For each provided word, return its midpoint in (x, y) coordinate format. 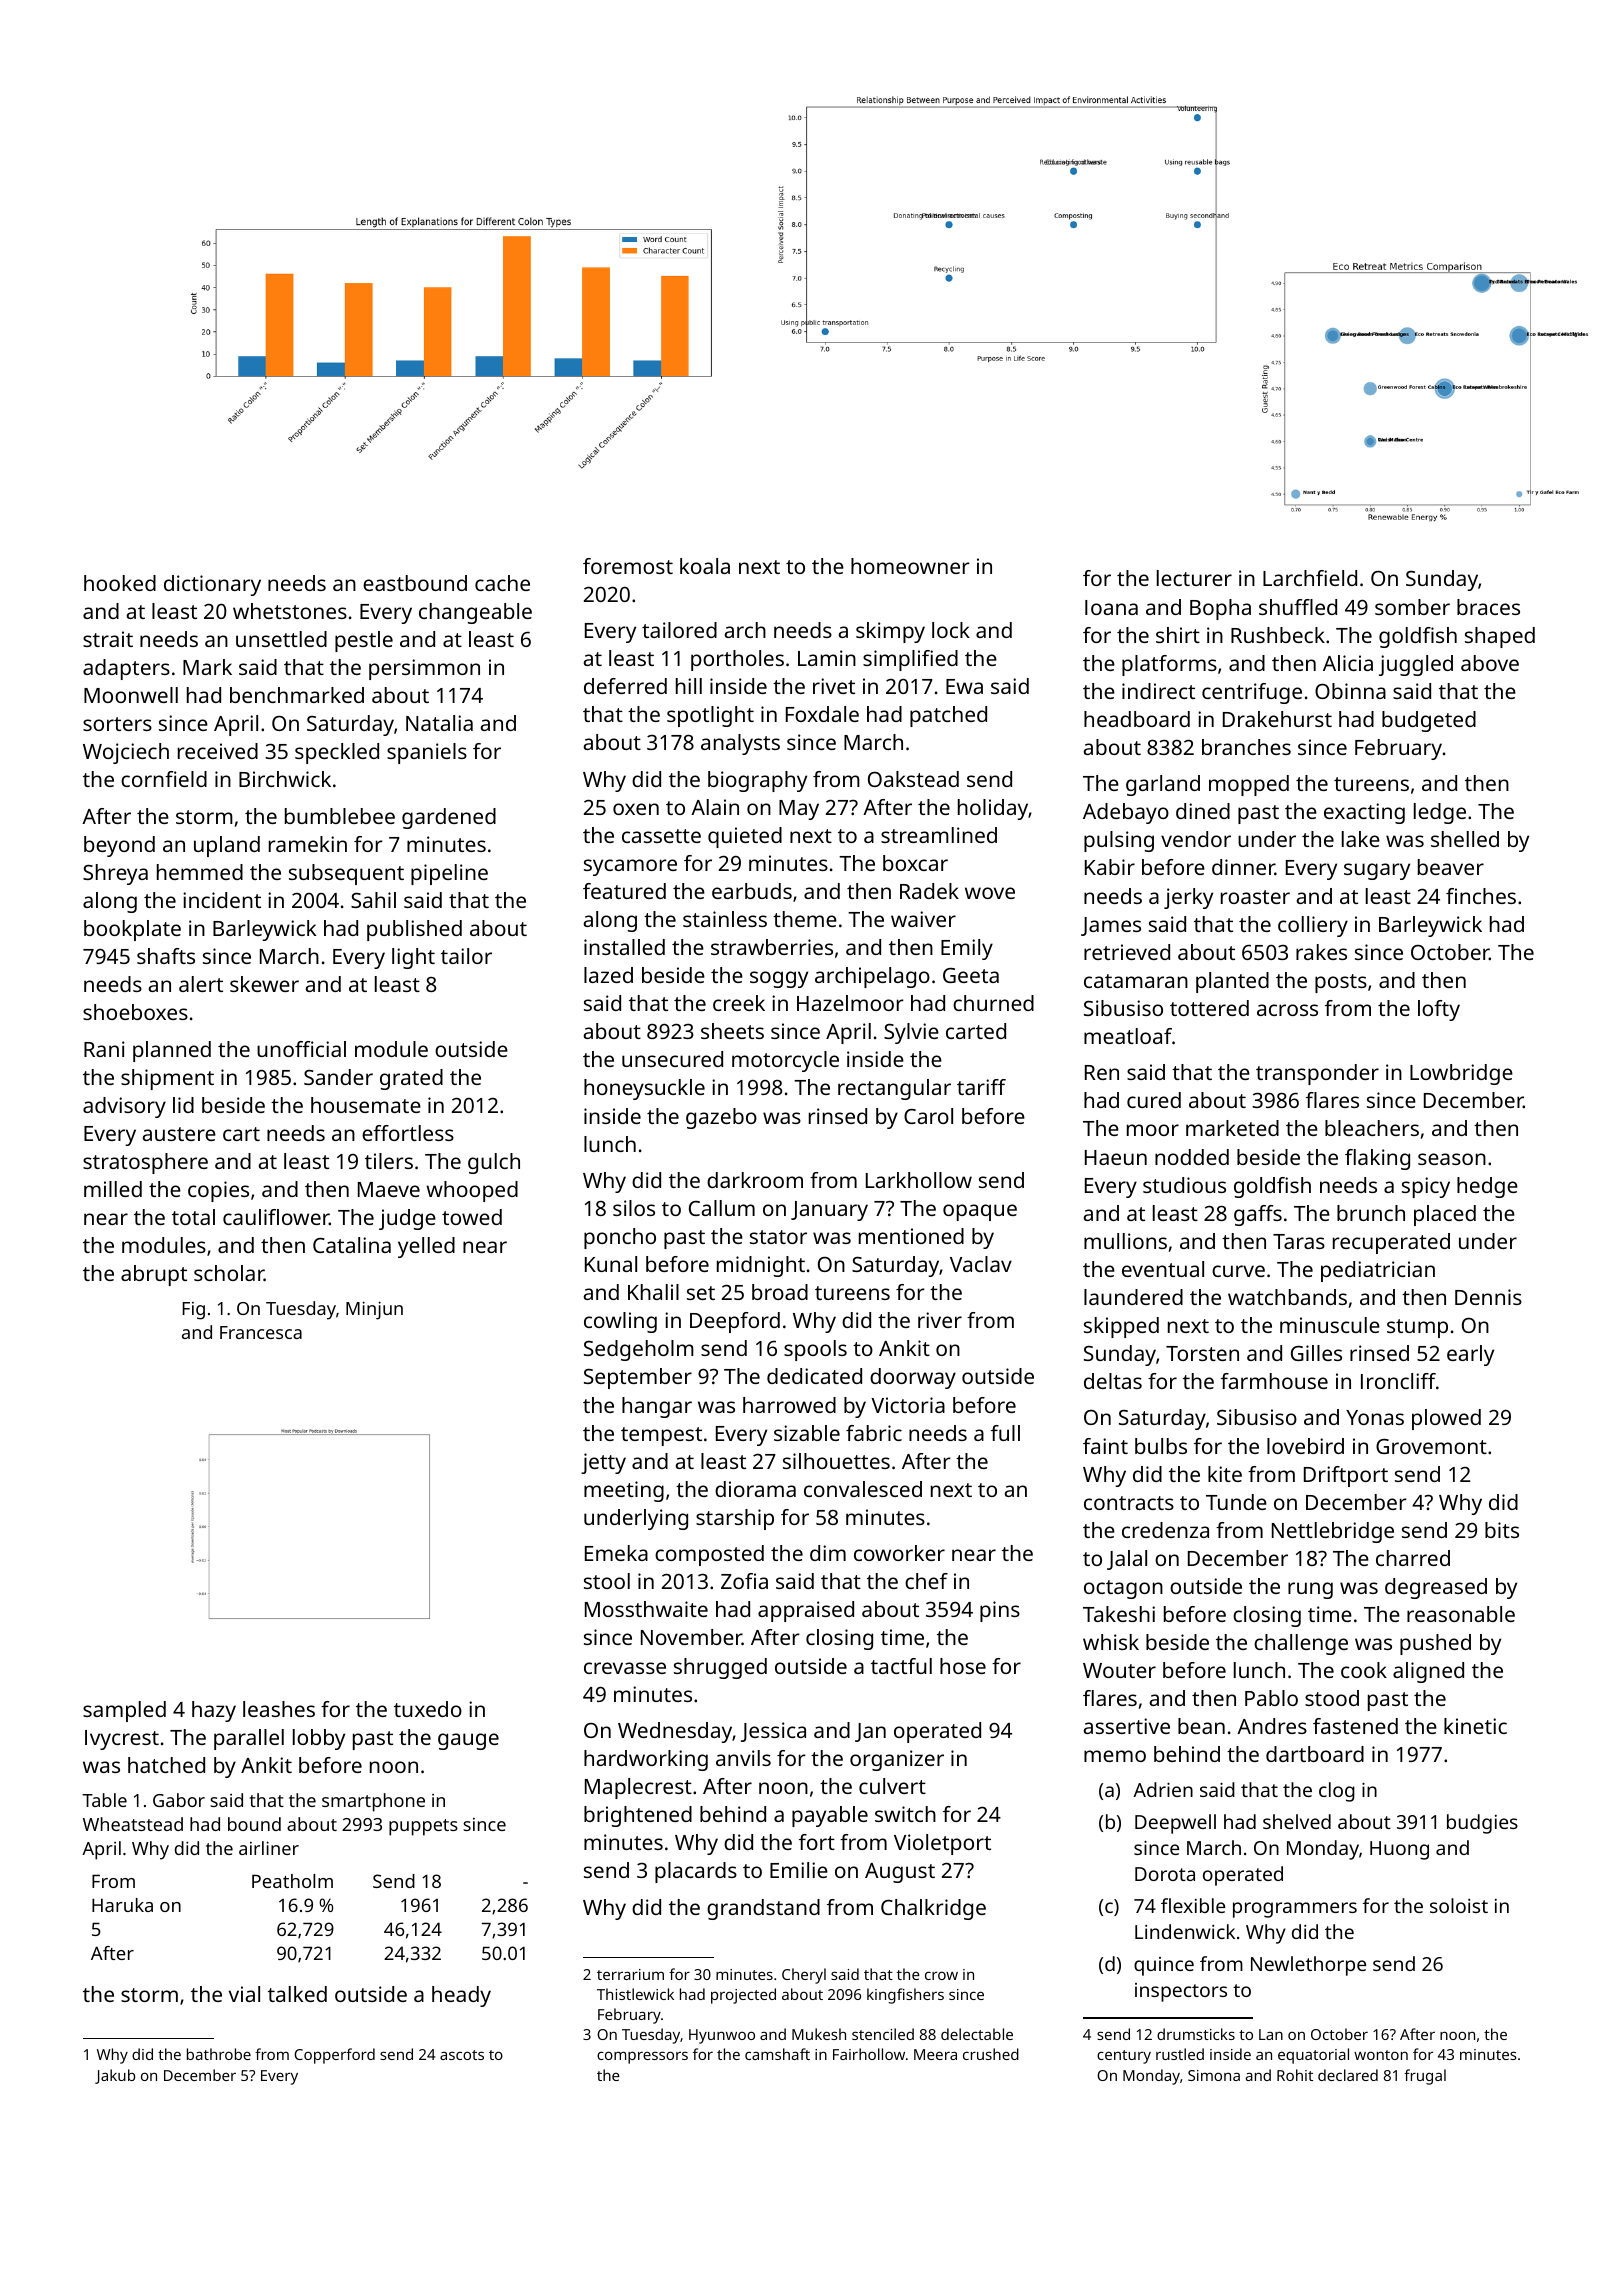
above (1490, 663)
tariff (981, 1087)
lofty (1439, 1010)
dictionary (212, 585)
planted (1232, 982)
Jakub (115, 2076)
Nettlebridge (1333, 1532)
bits (1502, 1530)
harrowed (789, 1405)
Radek (929, 891)
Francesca (261, 1332)
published (414, 930)
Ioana (1111, 607)
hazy (214, 1711)
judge (407, 1219)
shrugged (720, 1668)
